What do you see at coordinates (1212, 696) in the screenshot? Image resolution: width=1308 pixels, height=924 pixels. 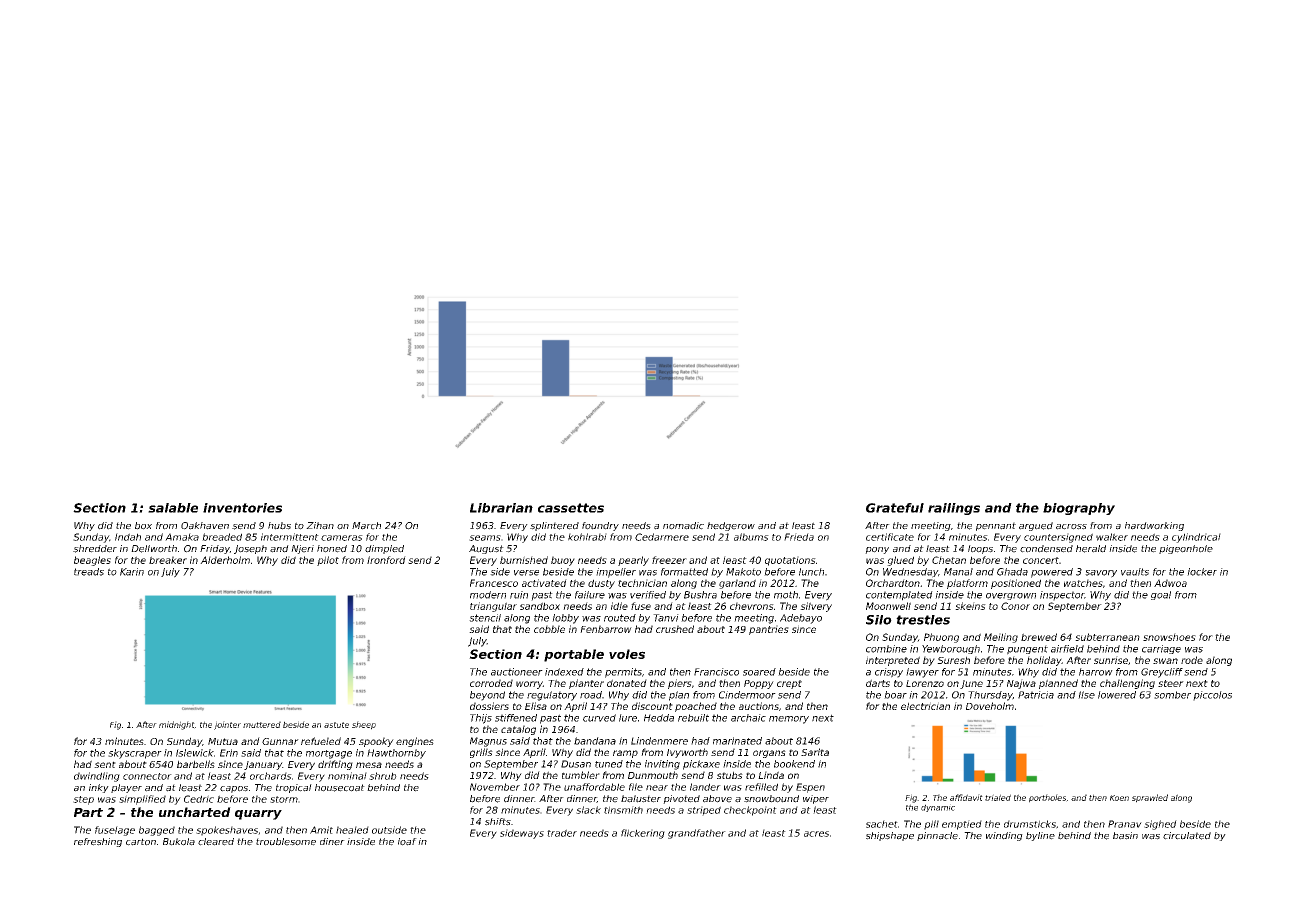 I see `piccolos` at bounding box center [1212, 696].
